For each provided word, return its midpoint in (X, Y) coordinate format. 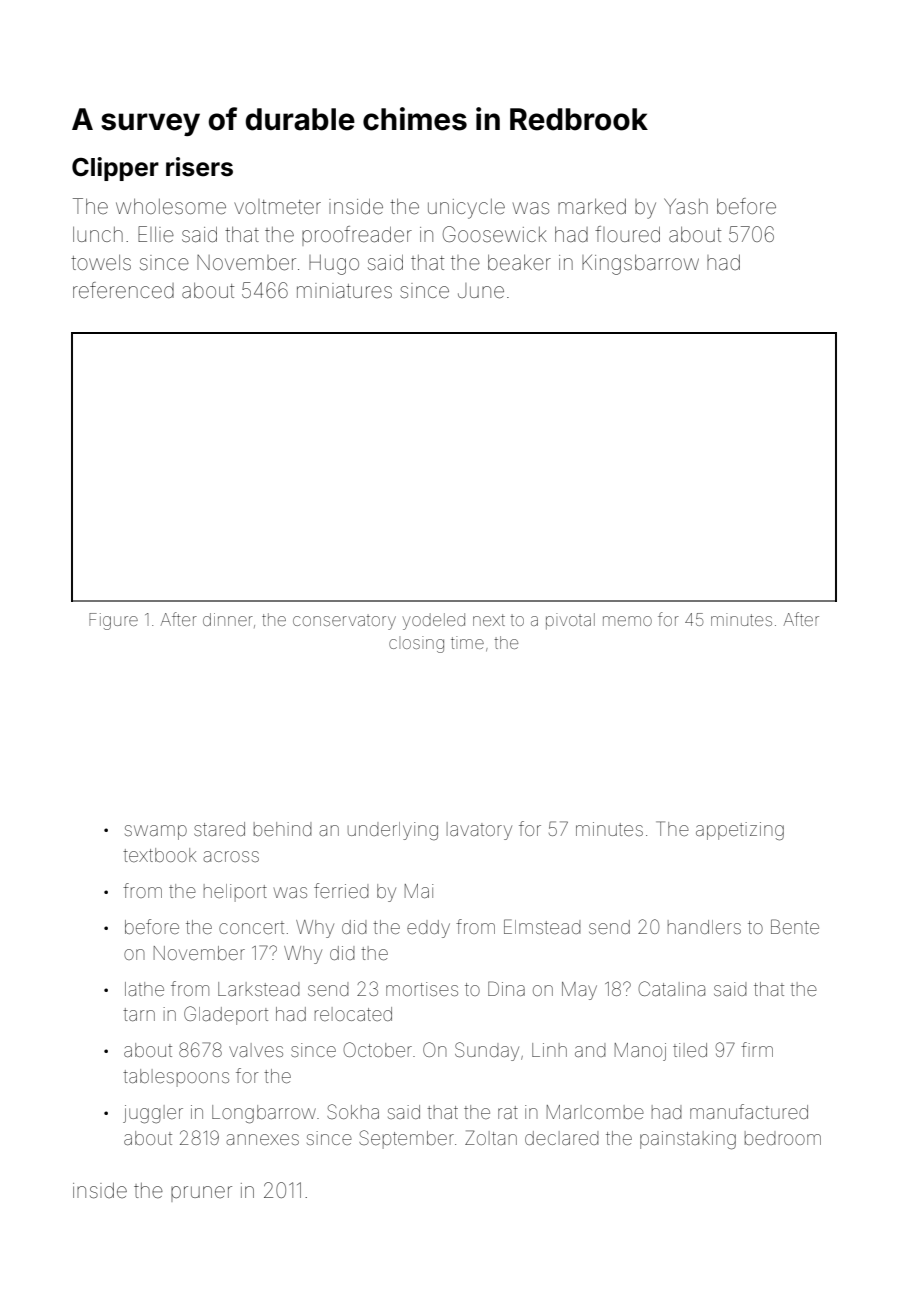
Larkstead (259, 989)
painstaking (688, 1140)
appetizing (740, 831)
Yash (686, 206)
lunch (98, 234)
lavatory (479, 831)
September (406, 1139)
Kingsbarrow (640, 265)
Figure (113, 621)
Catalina (671, 988)
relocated (353, 1014)
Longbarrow (264, 1114)
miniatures (344, 291)
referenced (123, 290)
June (481, 291)
